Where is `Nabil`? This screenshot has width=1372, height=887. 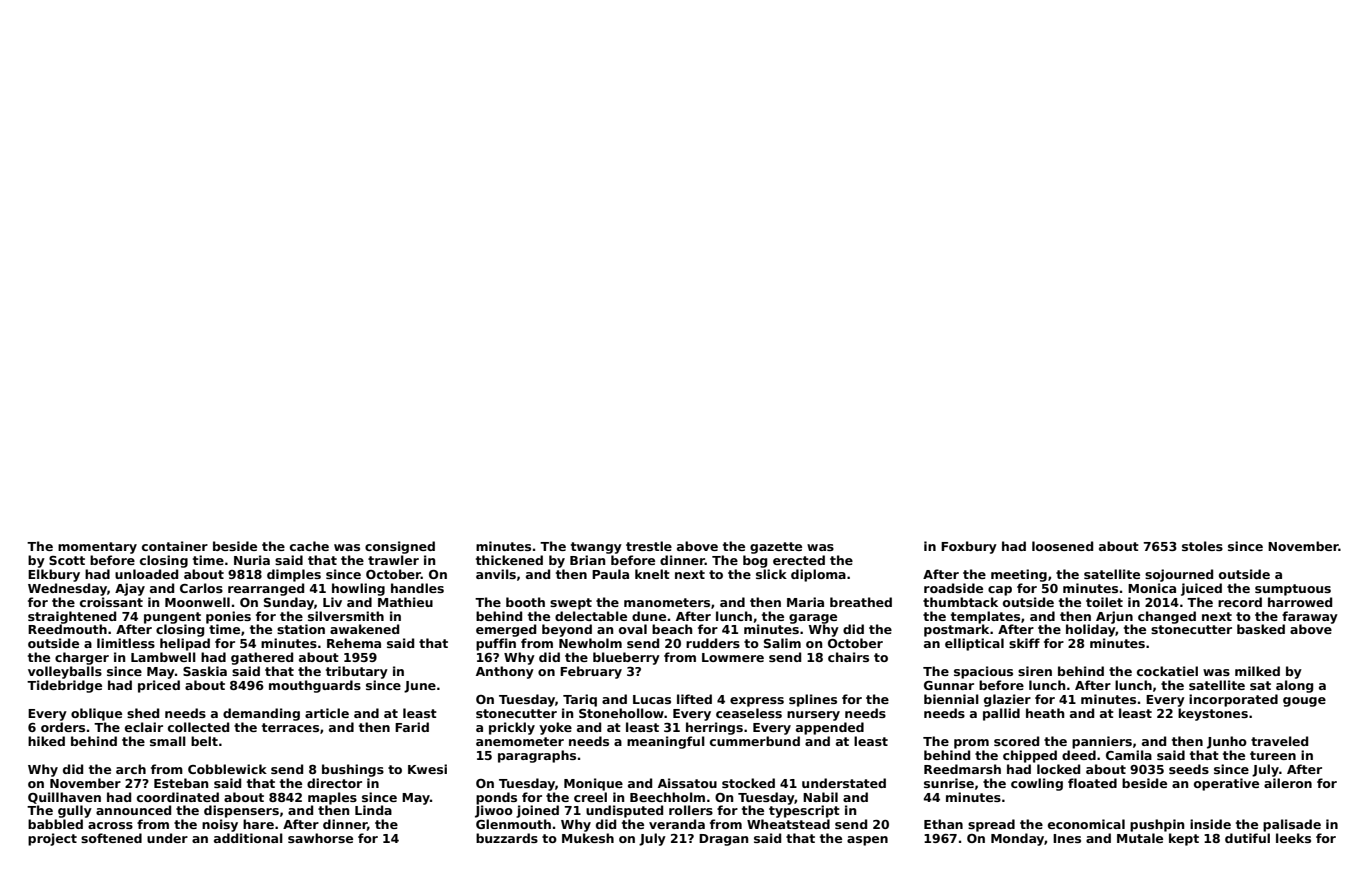
Nabil is located at coordinates (820, 797).
